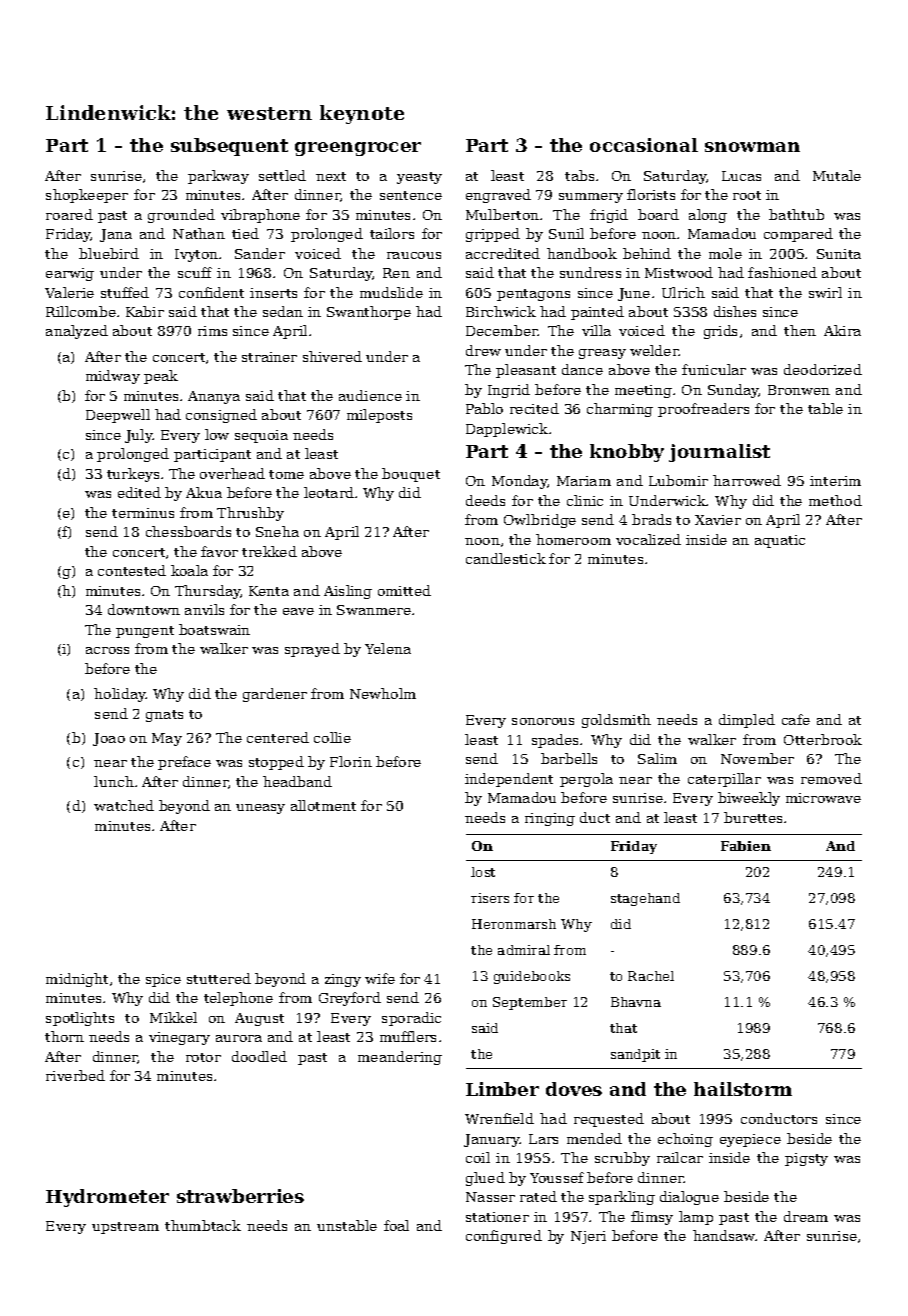 This screenshot has width=908, height=1316. I want to click on Bhavna, so click(636, 1002).
